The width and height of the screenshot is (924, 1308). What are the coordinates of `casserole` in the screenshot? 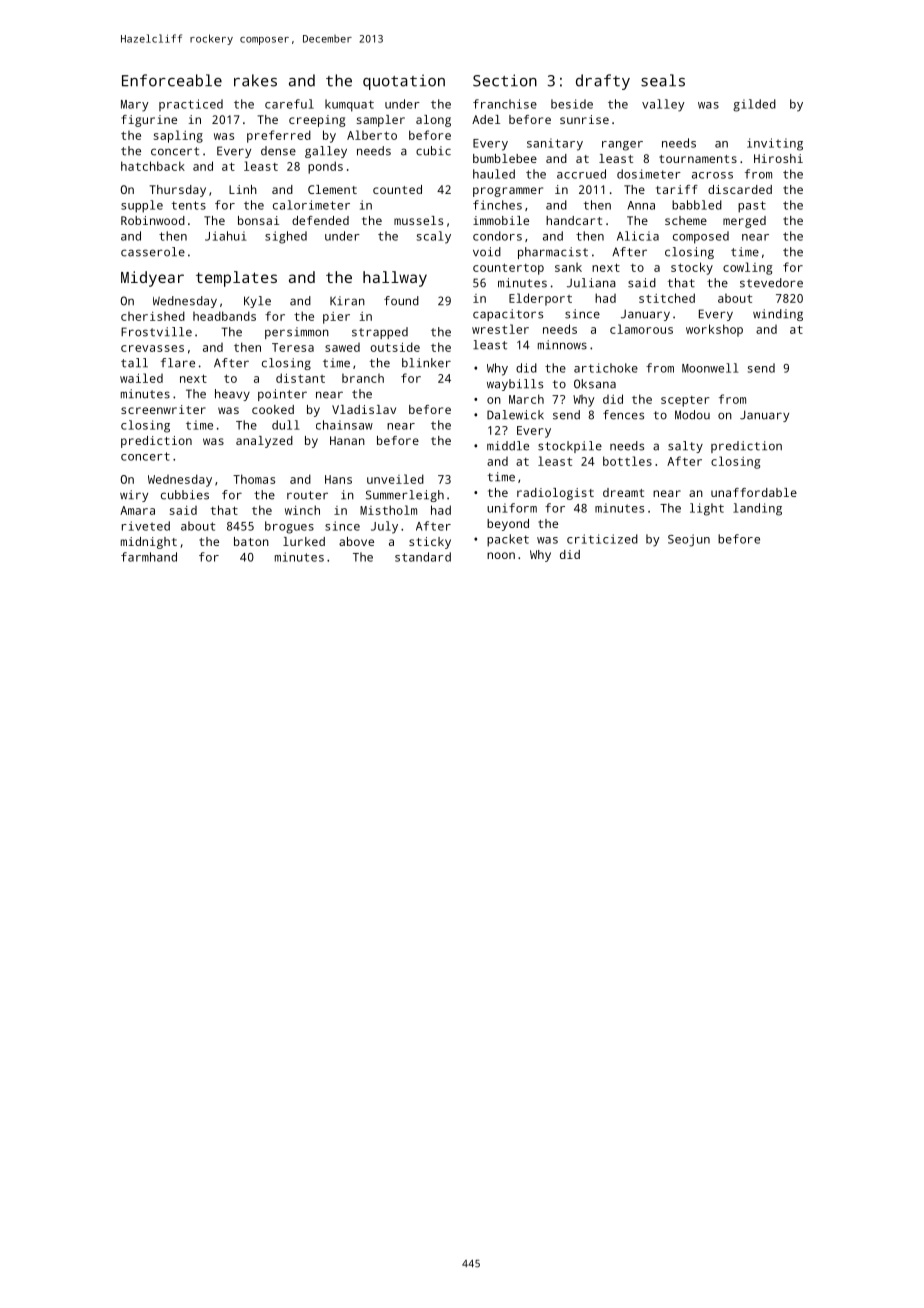 It's located at (153, 252).
